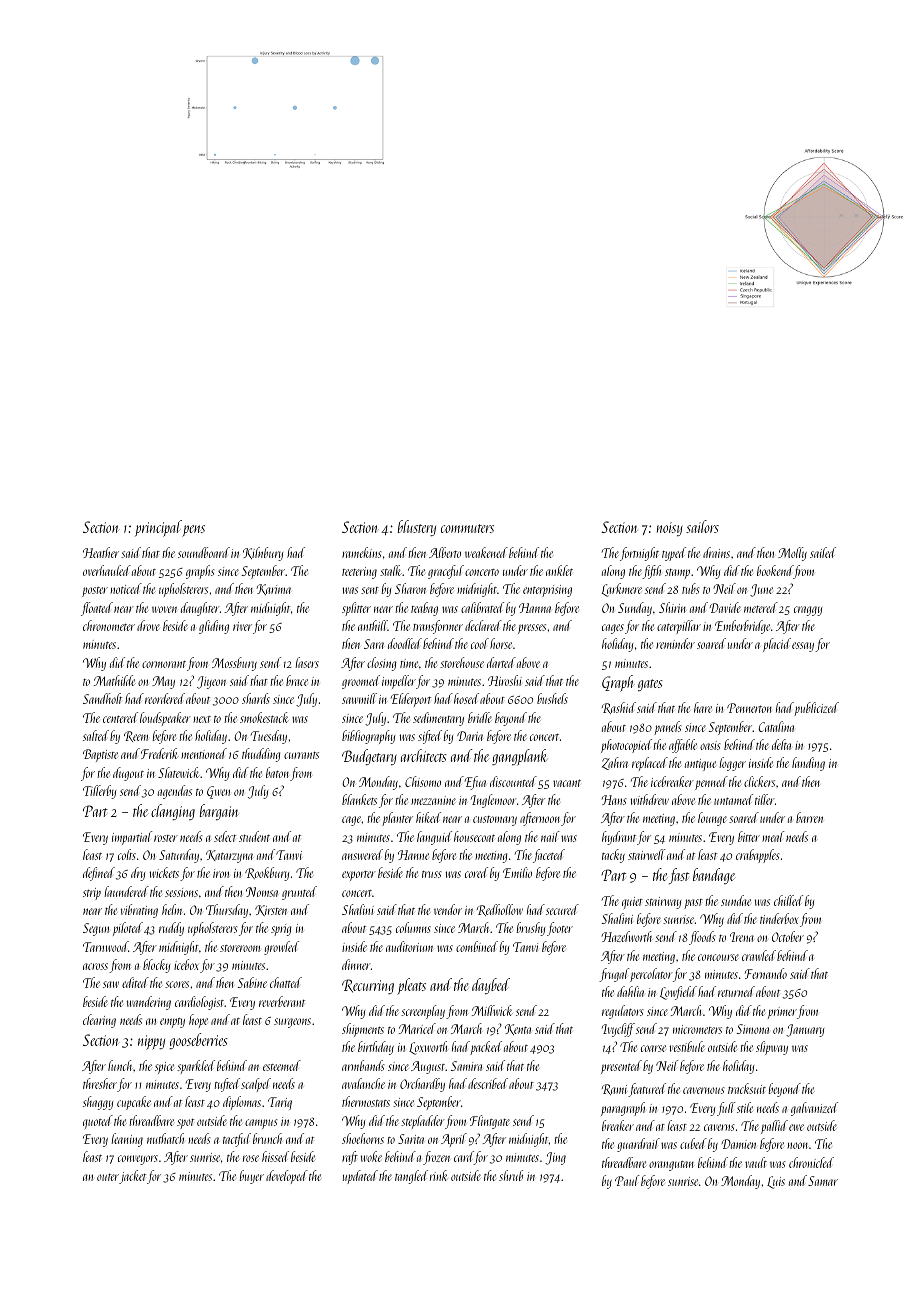 The image size is (924, 1308). What do you see at coordinates (158, 528) in the image?
I see `principal` at bounding box center [158, 528].
